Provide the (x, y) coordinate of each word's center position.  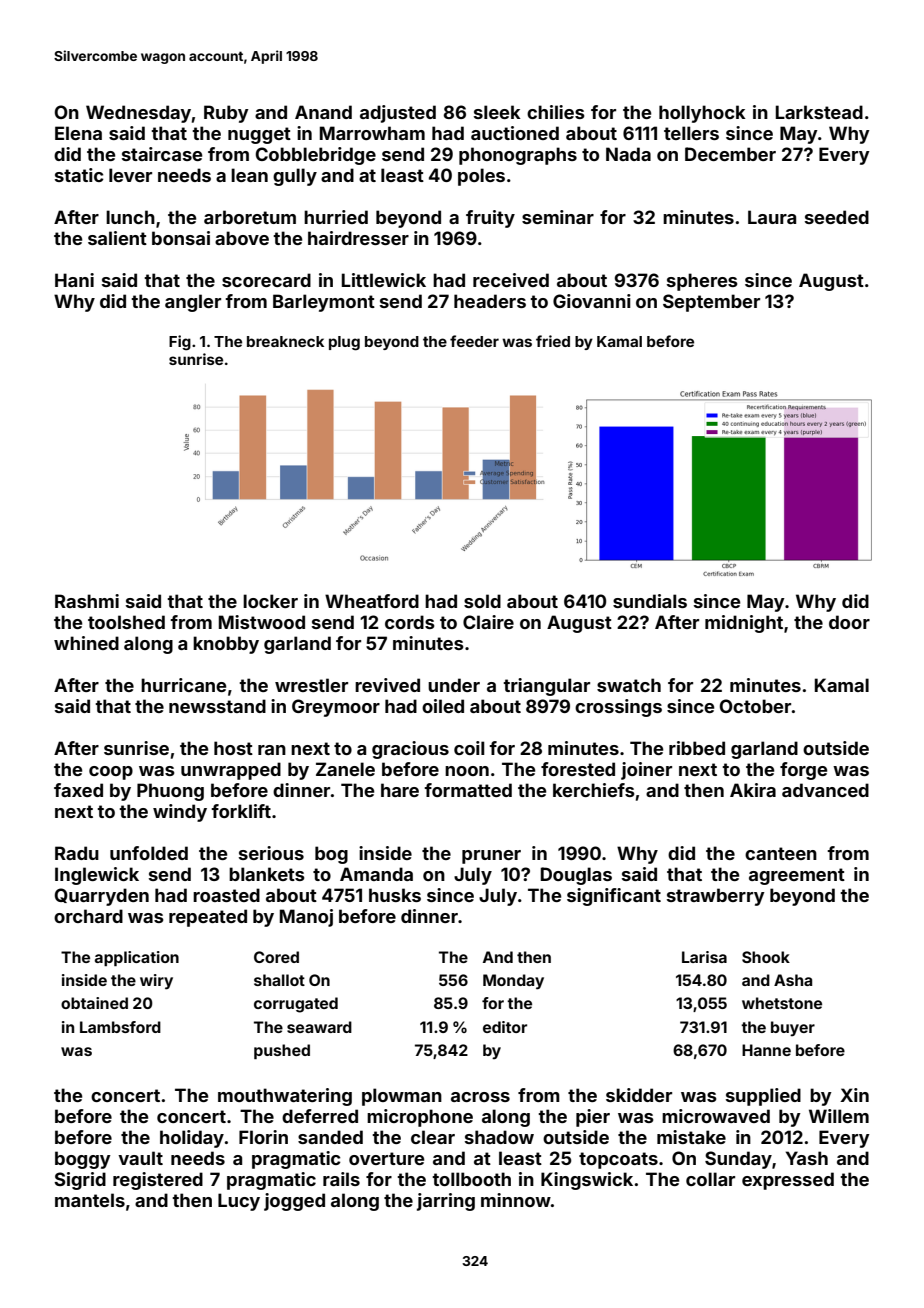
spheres (702, 282)
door (849, 622)
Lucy (239, 1202)
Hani (74, 280)
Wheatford (372, 601)
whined (86, 643)
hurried (336, 217)
